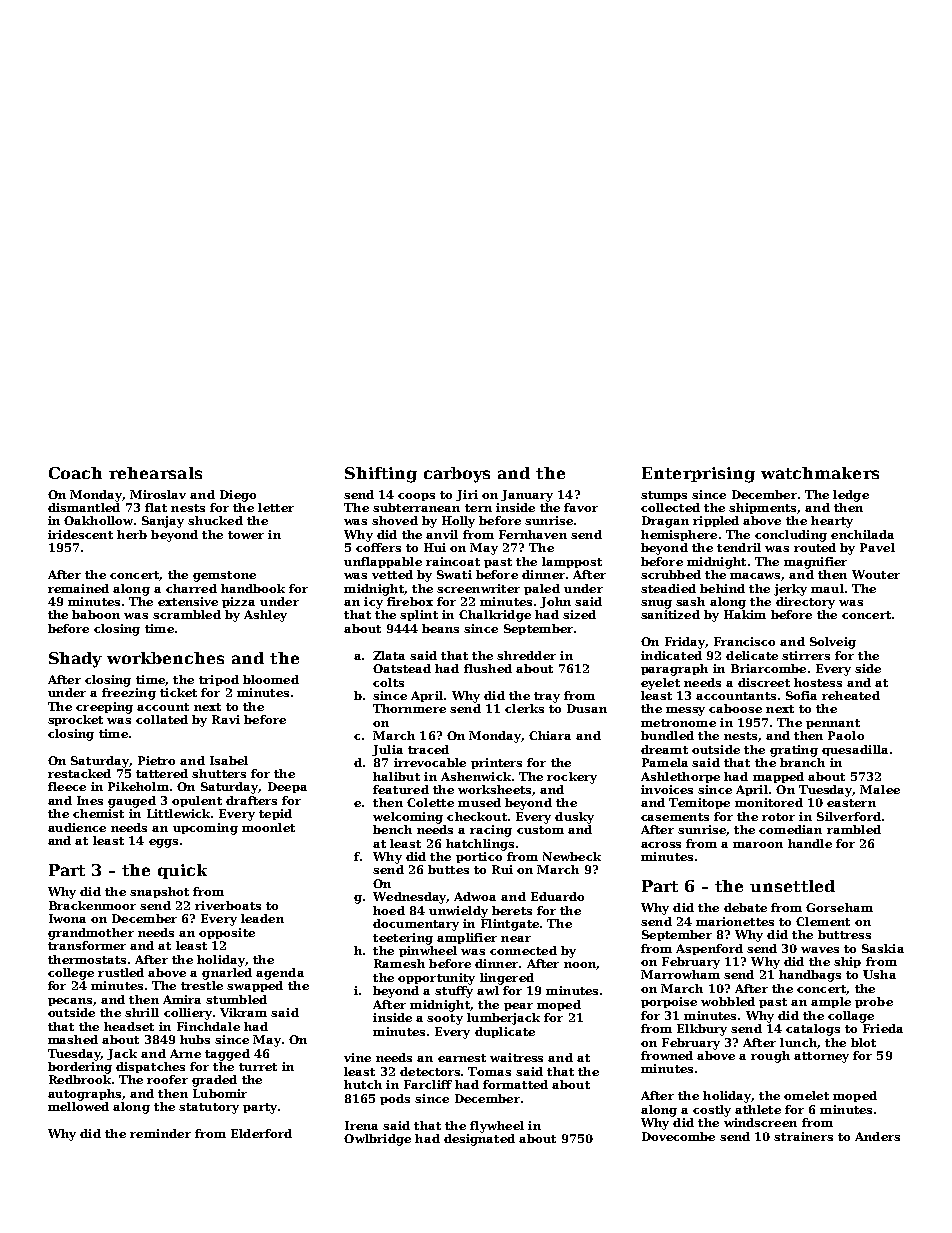 This screenshot has width=952, height=1233. I want to click on Gorseham, so click(839, 907).
